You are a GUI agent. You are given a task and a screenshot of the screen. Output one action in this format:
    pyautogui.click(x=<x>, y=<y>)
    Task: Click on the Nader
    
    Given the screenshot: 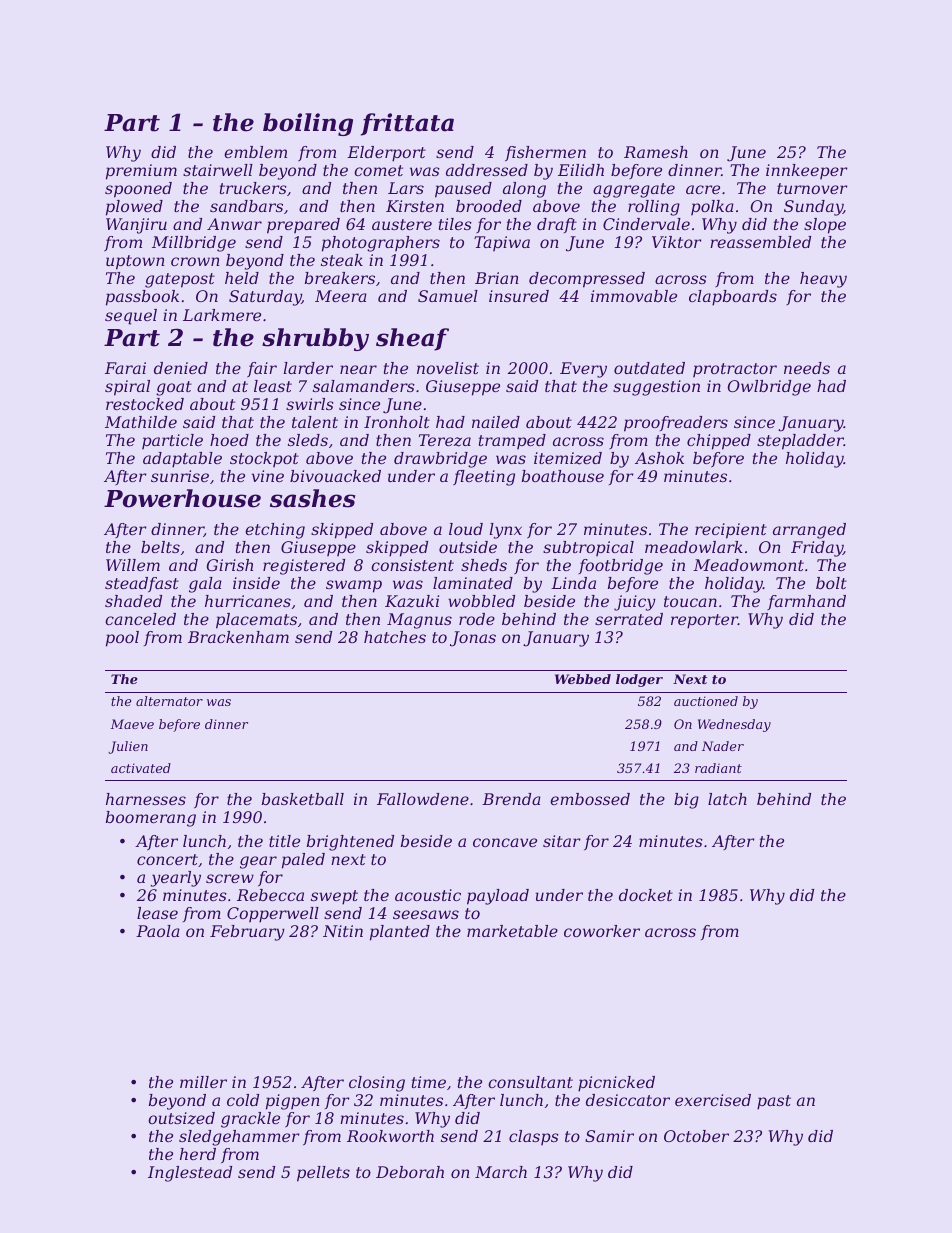 What is the action you would take?
    pyautogui.click(x=723, y=746)
